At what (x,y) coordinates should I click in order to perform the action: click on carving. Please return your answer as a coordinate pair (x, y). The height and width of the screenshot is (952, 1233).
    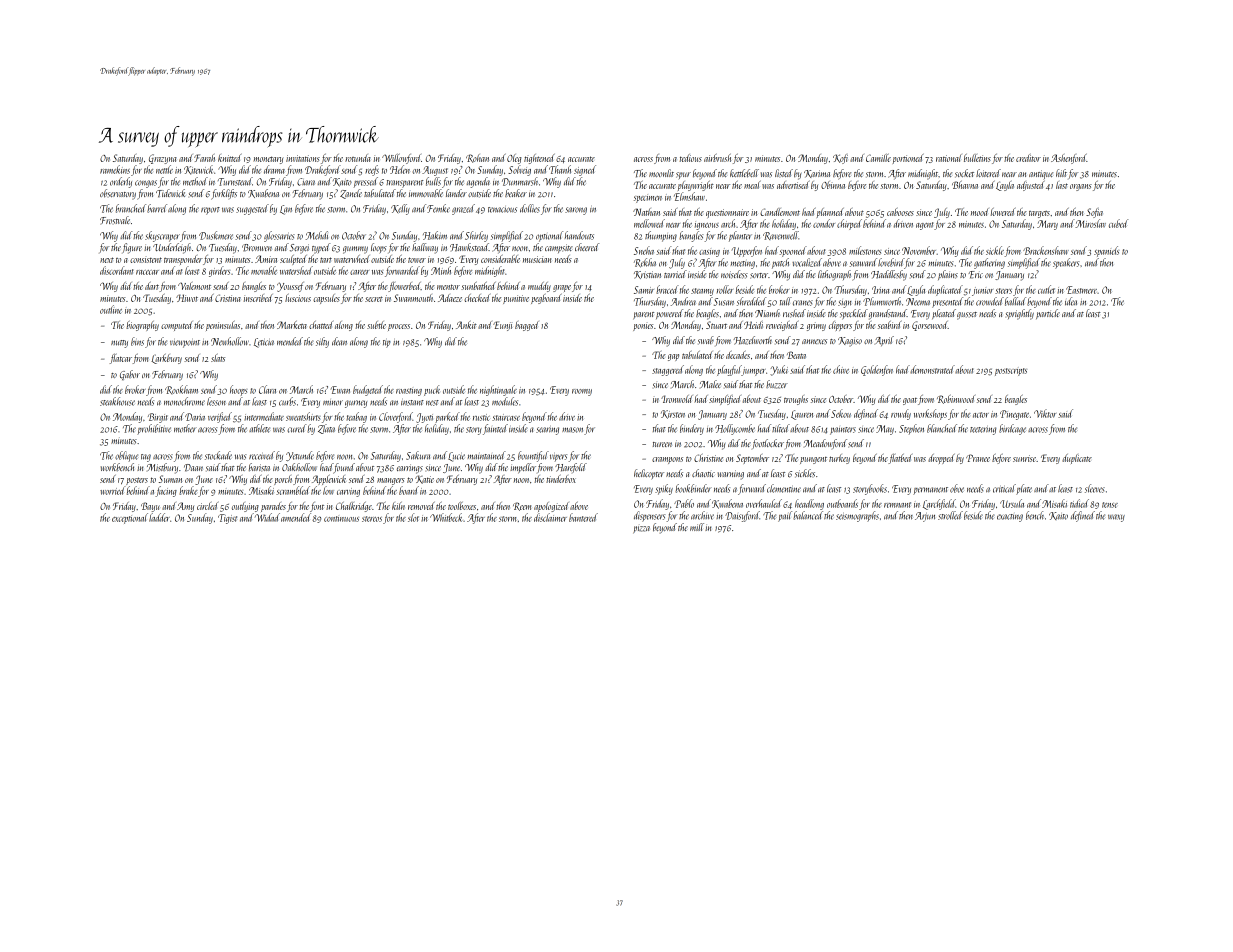
    Looking at the image, I should click on (348, 492).
